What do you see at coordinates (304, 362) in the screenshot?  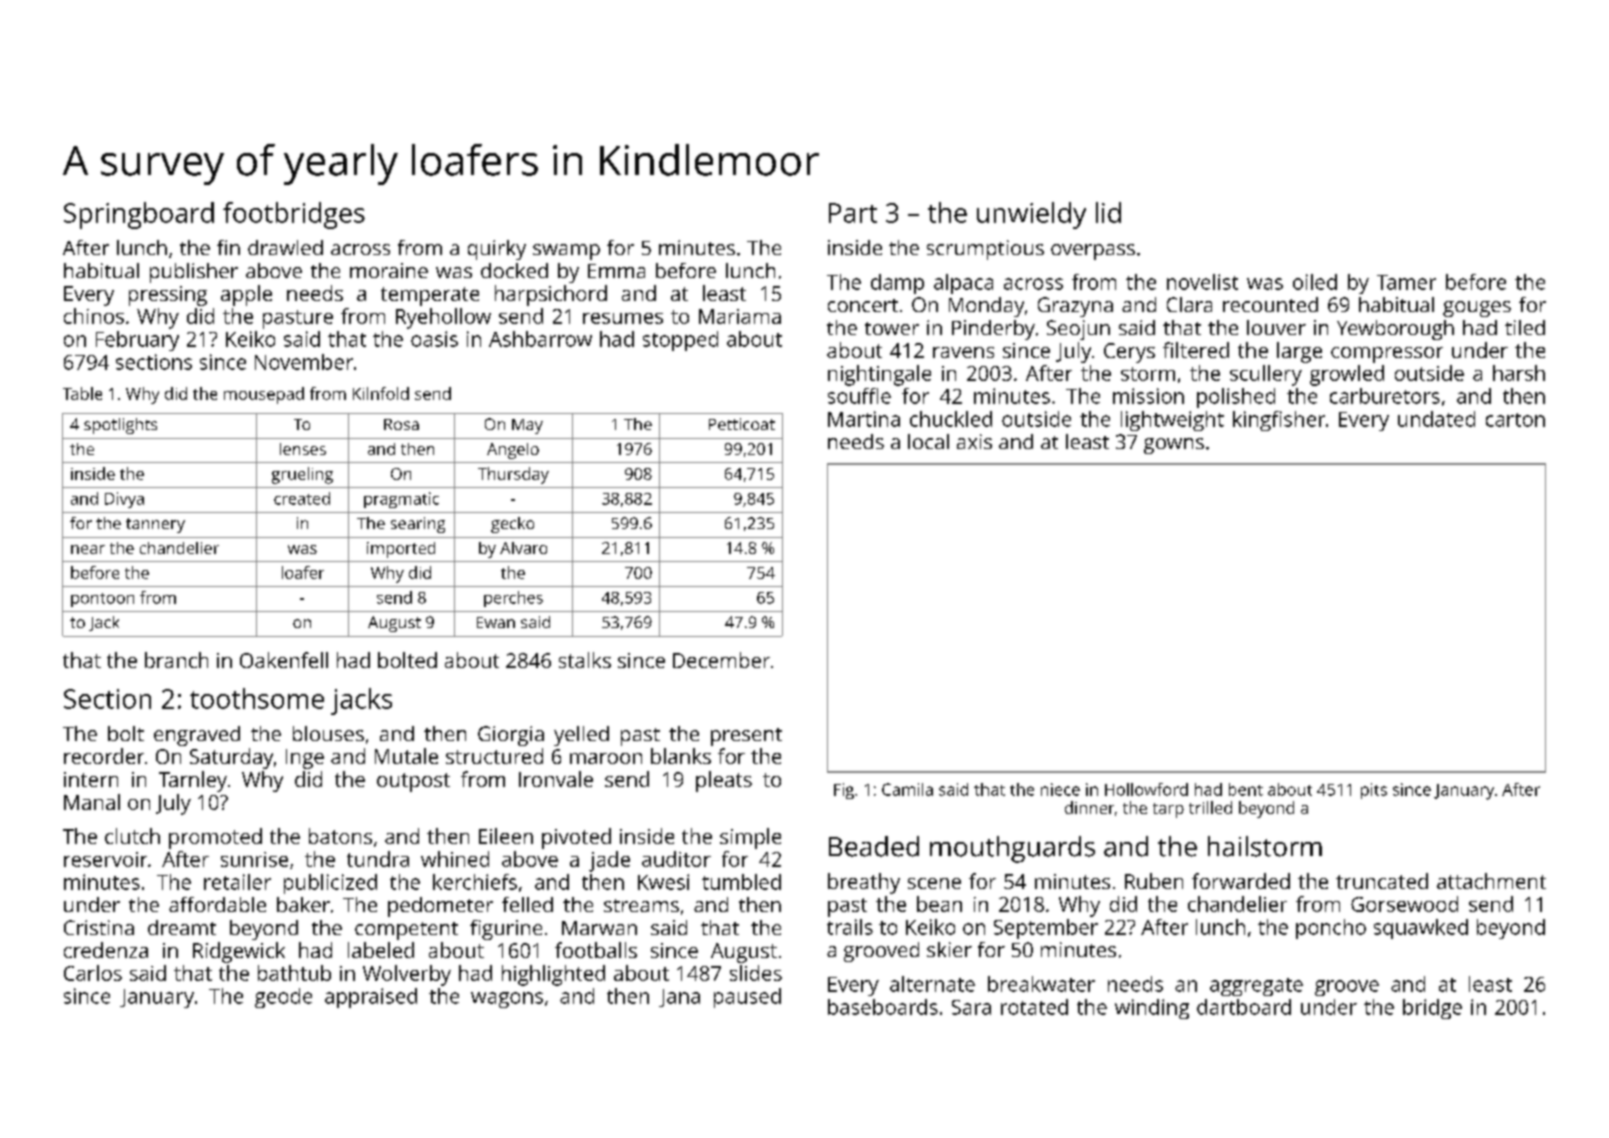 I see `November` at bounding box center [304, 362].
